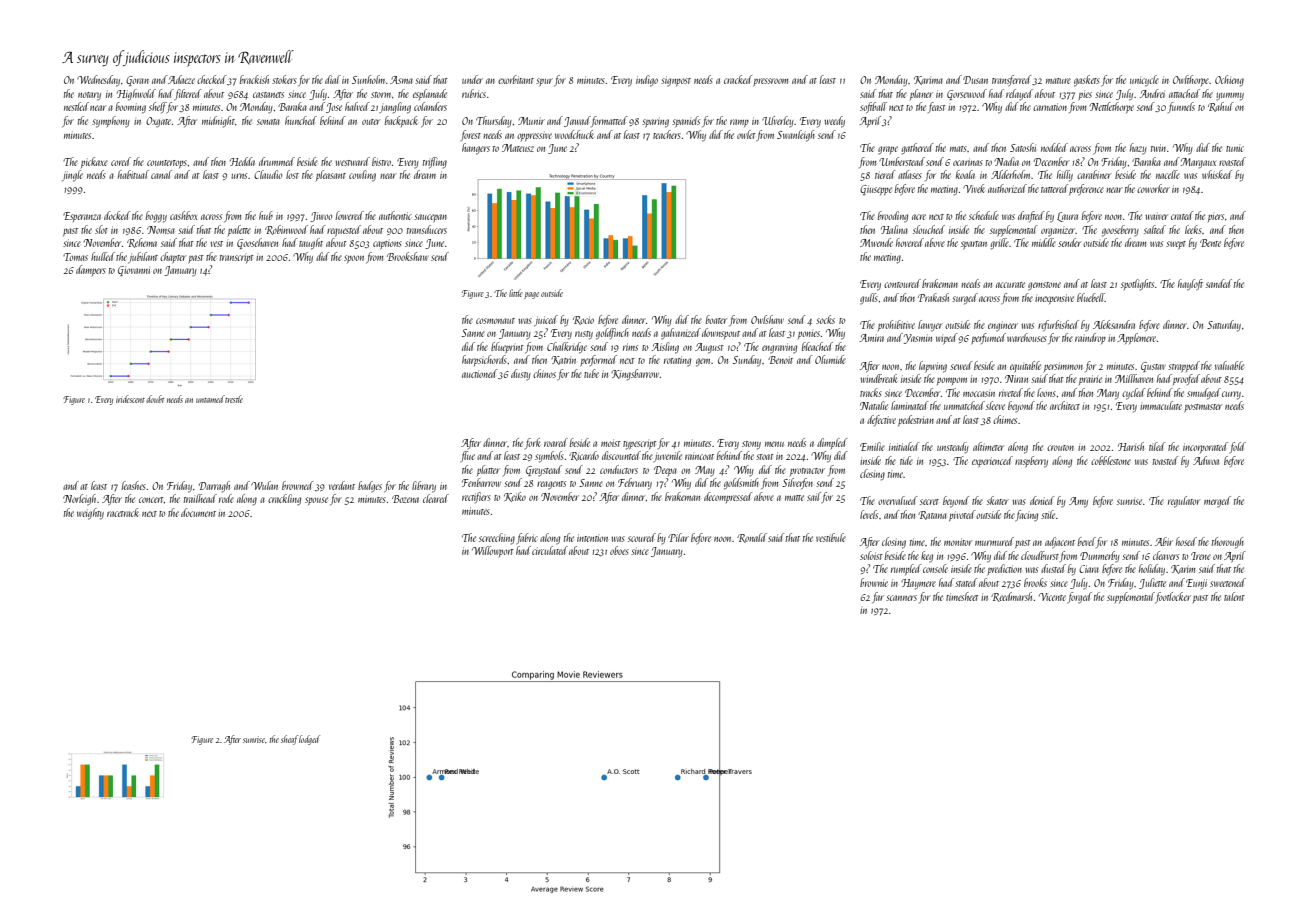 The image size is (1308, 924). I want to click on oboes, so click(619, 550).
